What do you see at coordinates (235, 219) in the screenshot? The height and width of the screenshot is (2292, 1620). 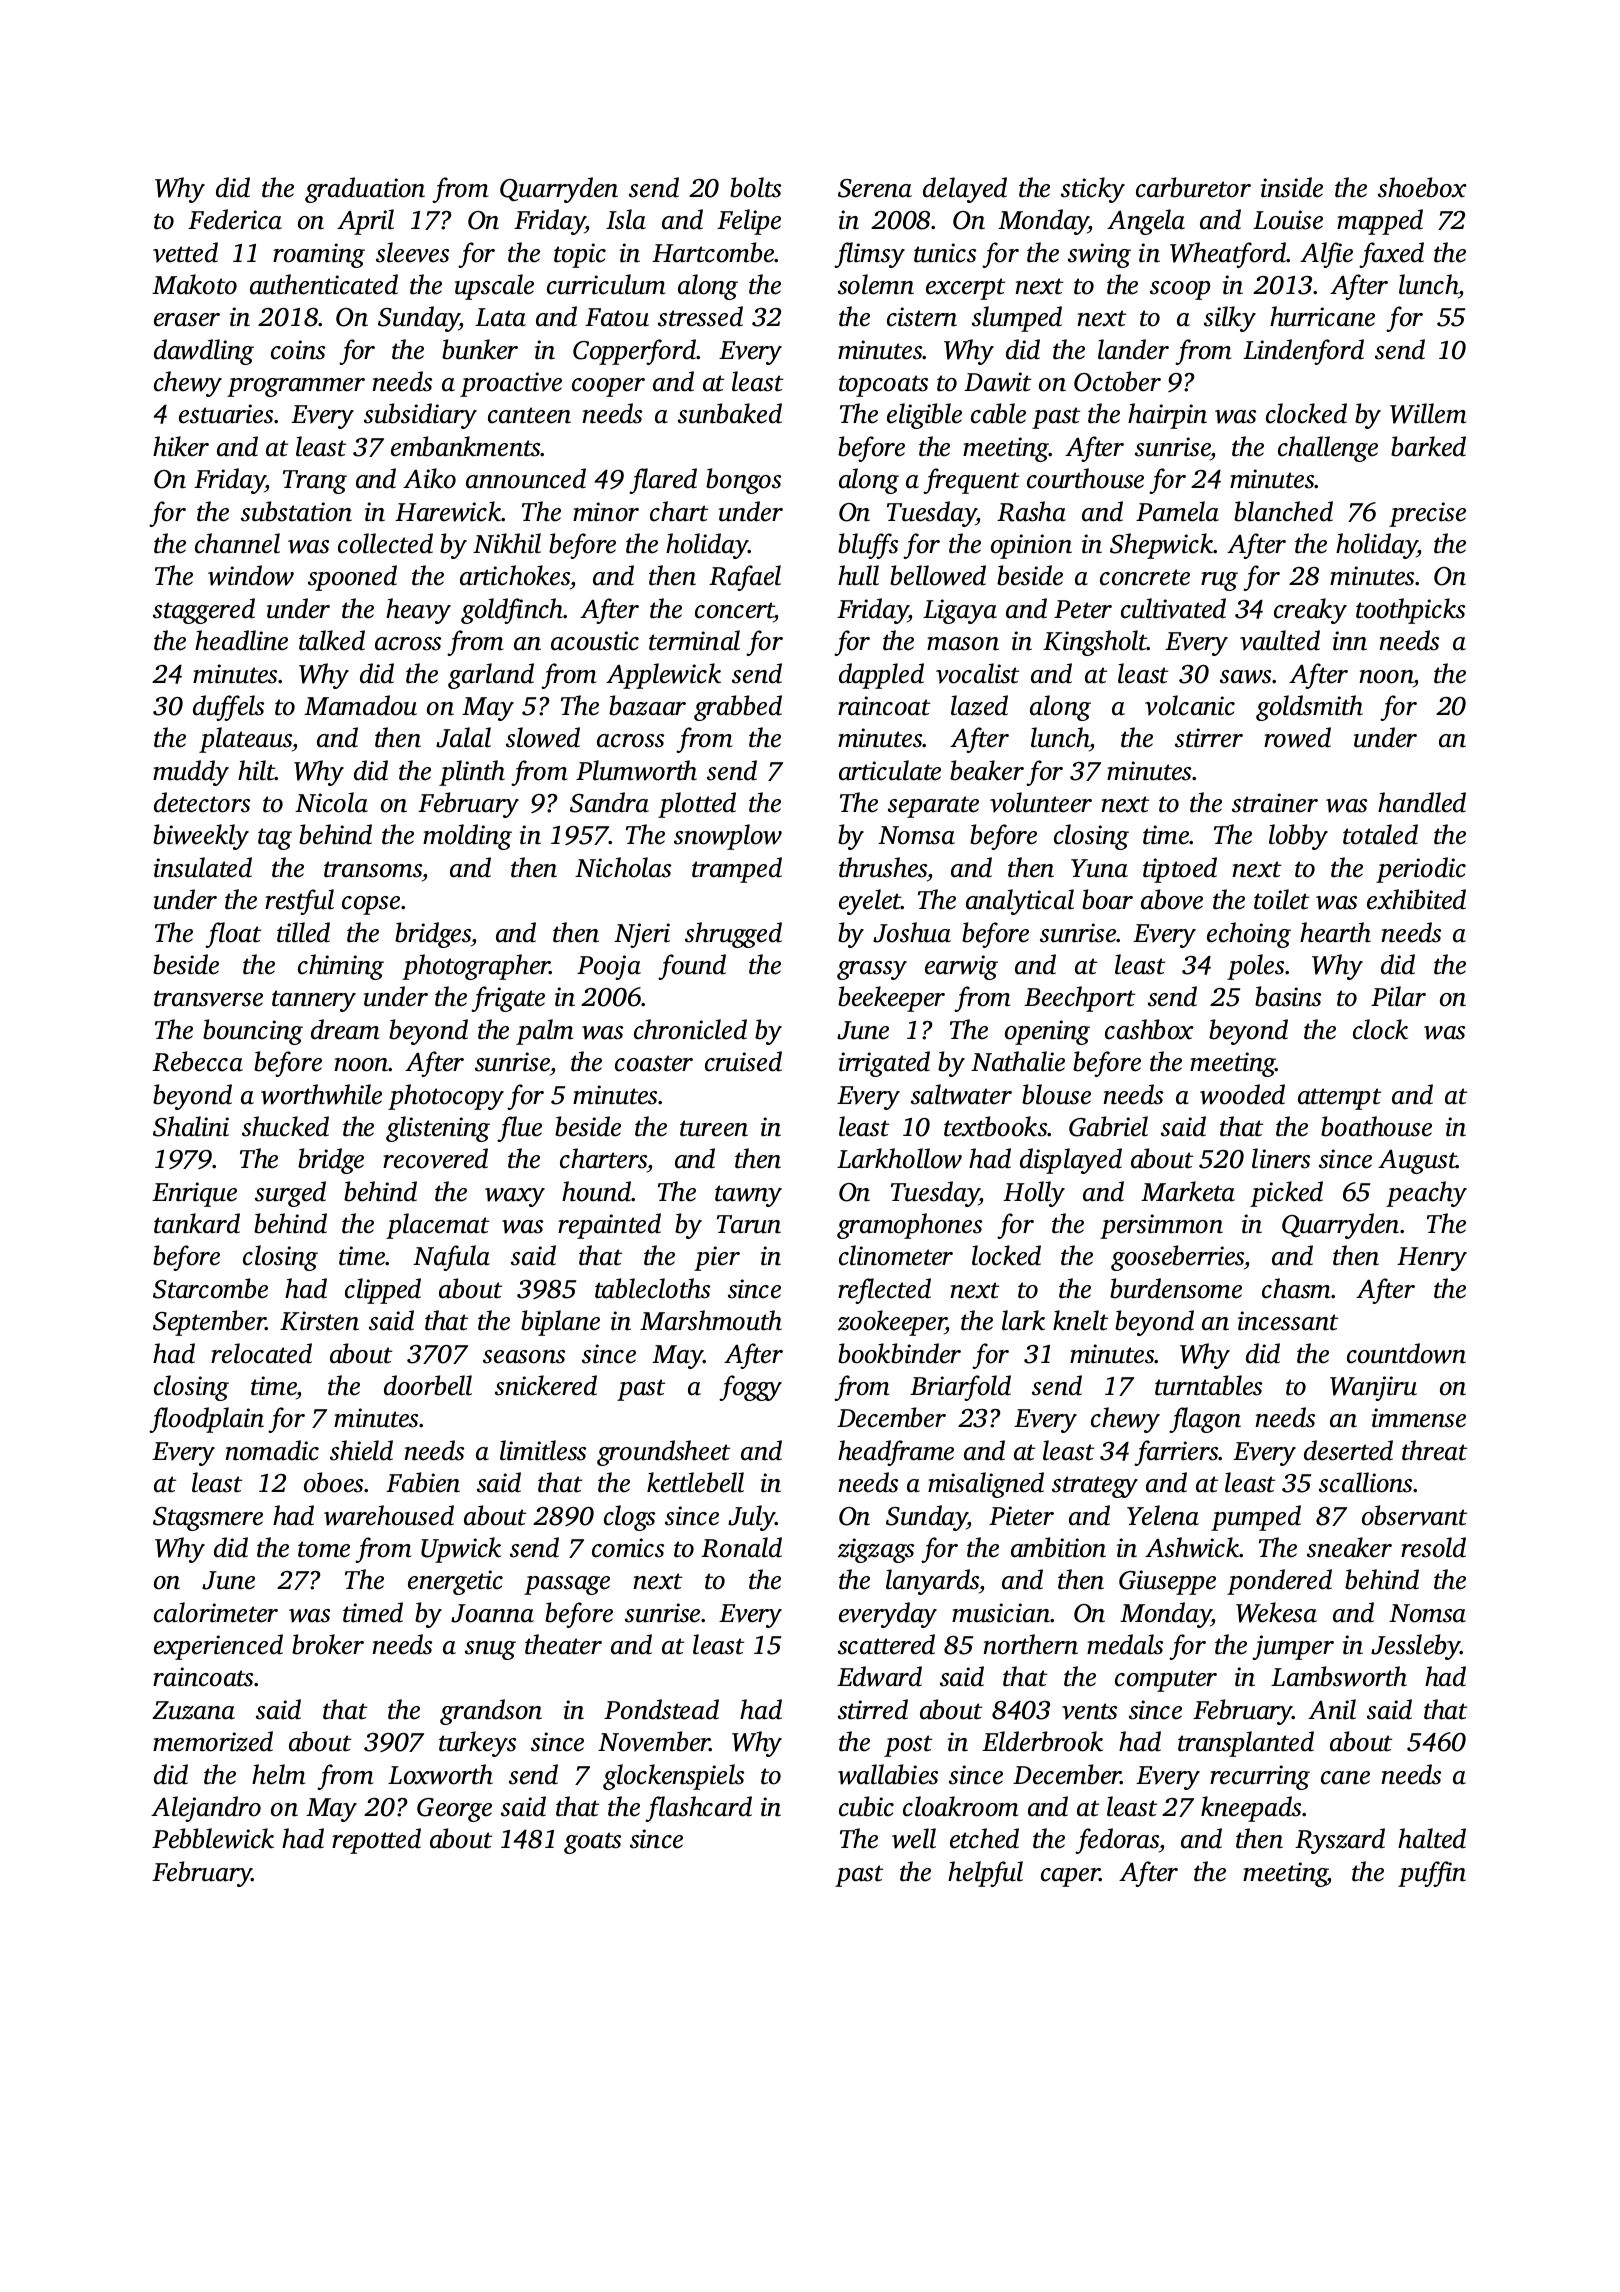 I see `Federica` at bounding box center [235, 219].
